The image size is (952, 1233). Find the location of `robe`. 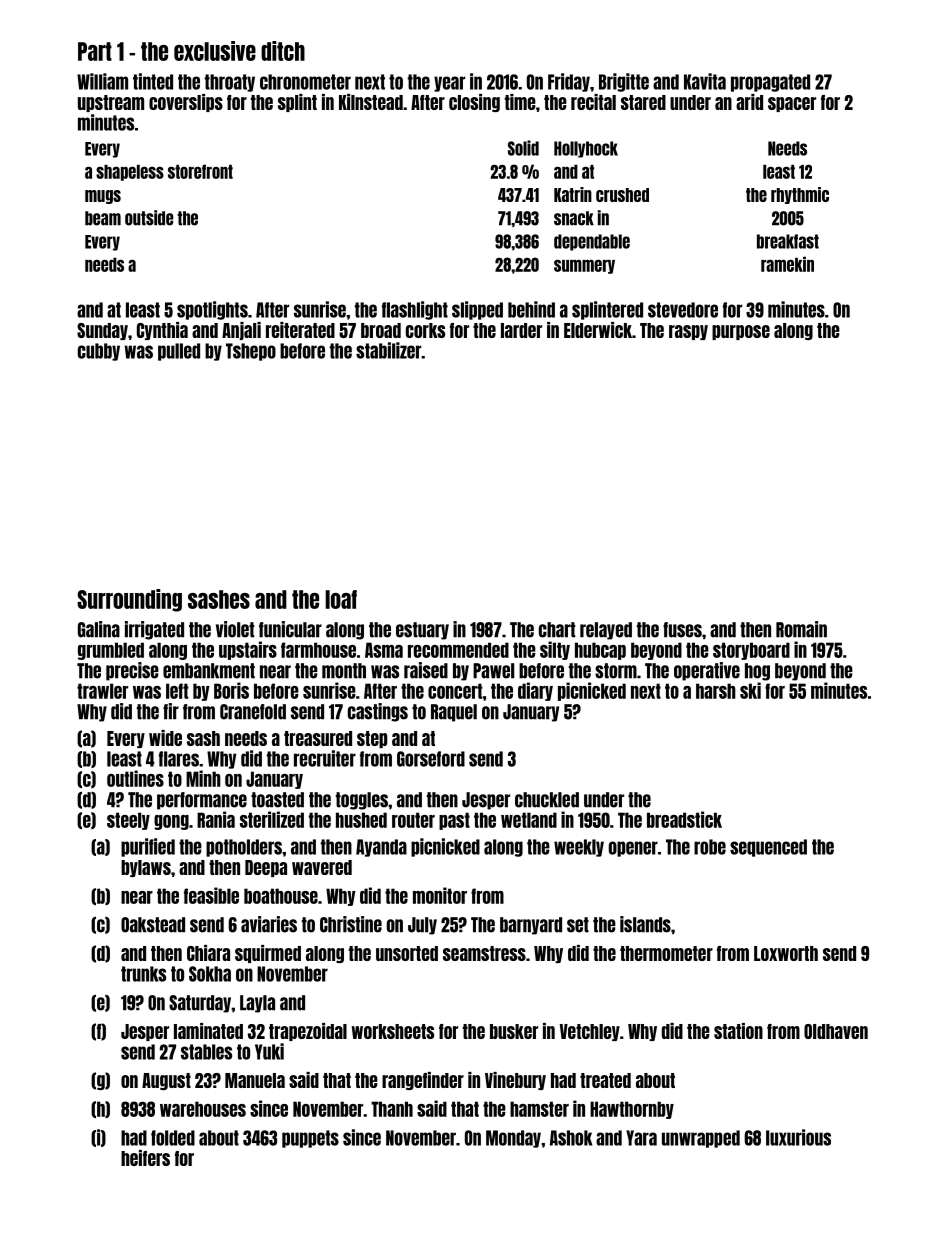

robe is located at coordinates (710, 847).
